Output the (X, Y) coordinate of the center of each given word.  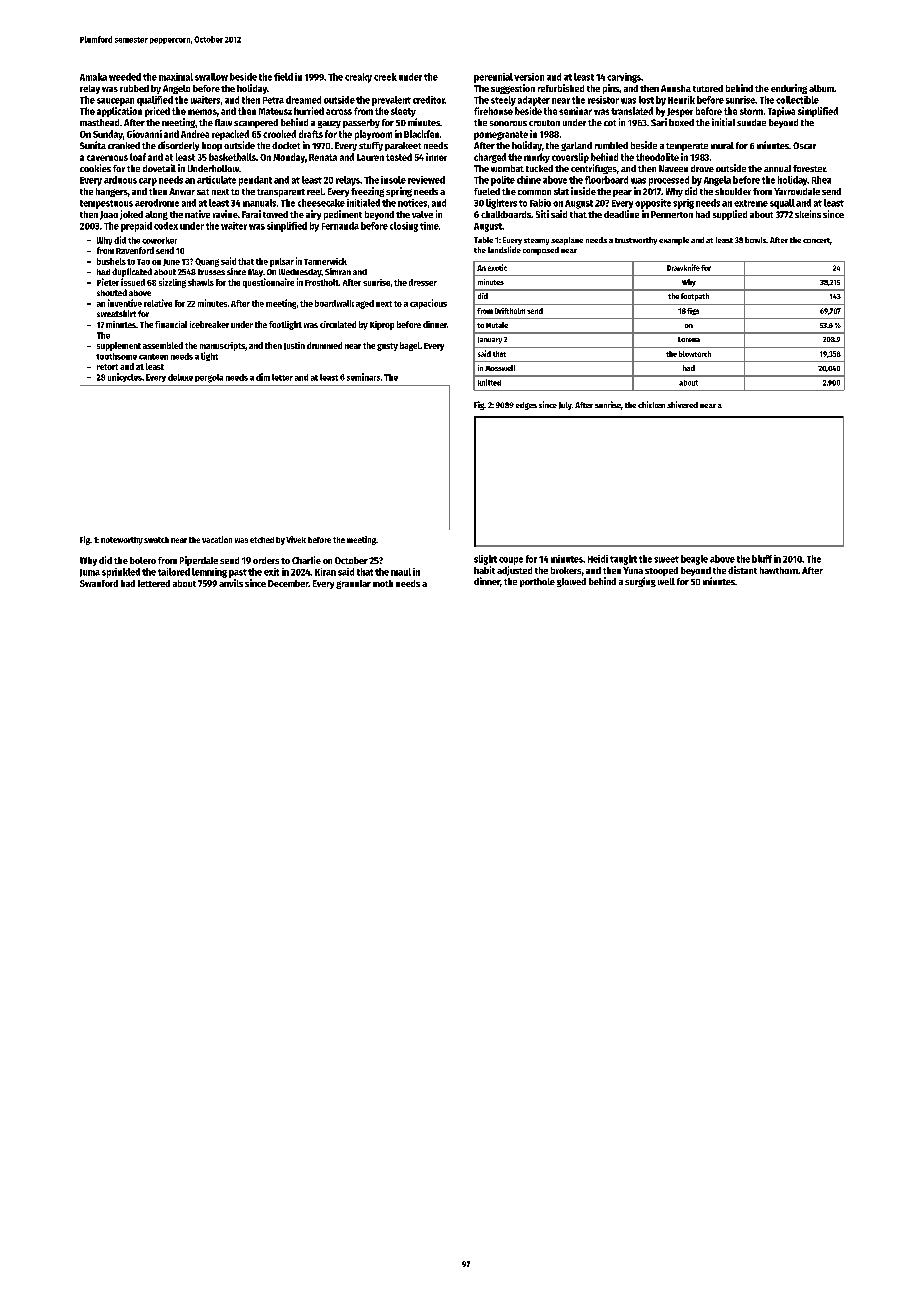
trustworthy (636, 241)
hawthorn (779, 570)
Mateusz (275, 111)
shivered (682, 404)
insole (393, 180)
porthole (537, 582)
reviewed (426, 180)
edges (526, 406)
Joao (109, 215)
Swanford (99, 583)
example (674, 241)
